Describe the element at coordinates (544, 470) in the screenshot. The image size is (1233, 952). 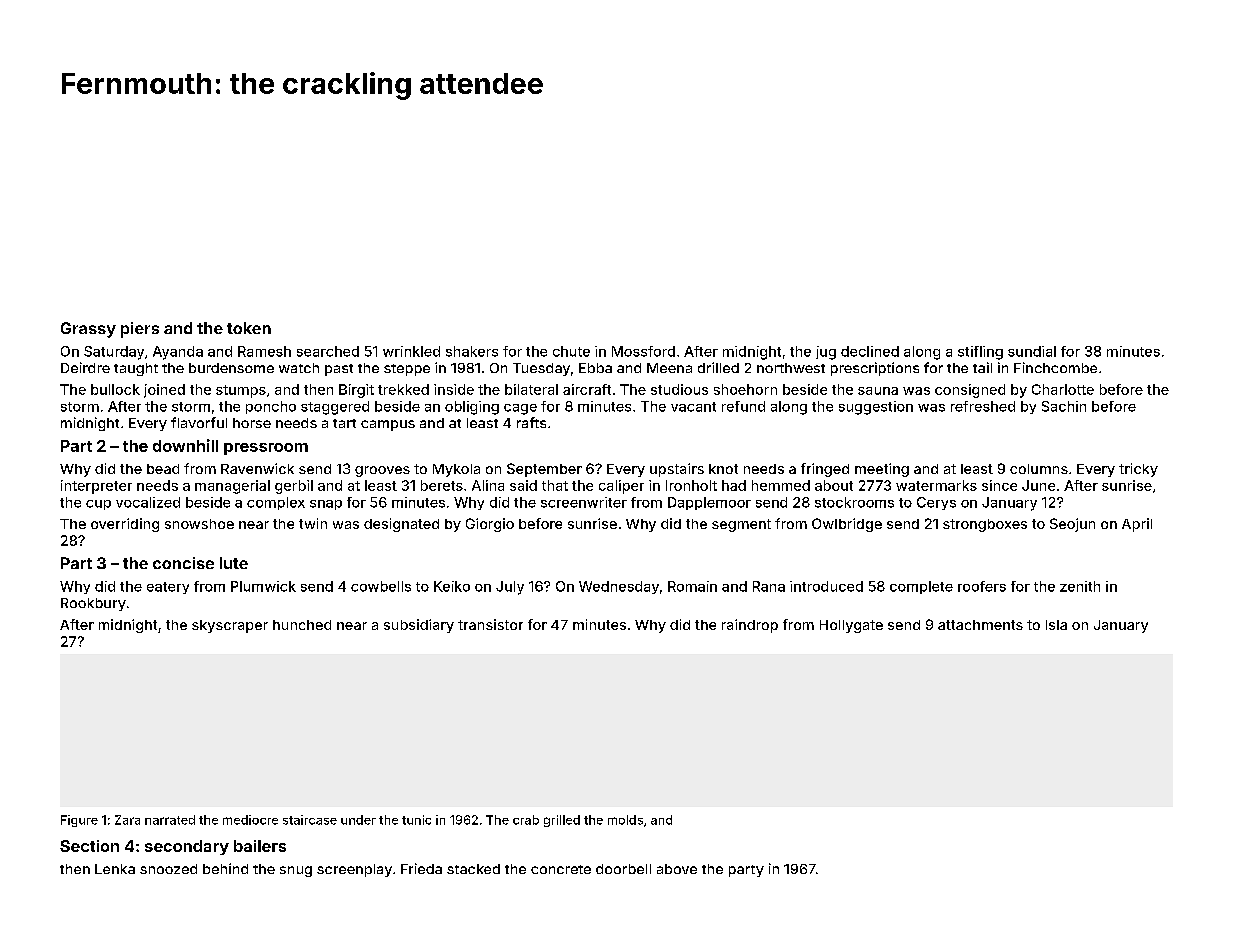
I see `September` at that location.
